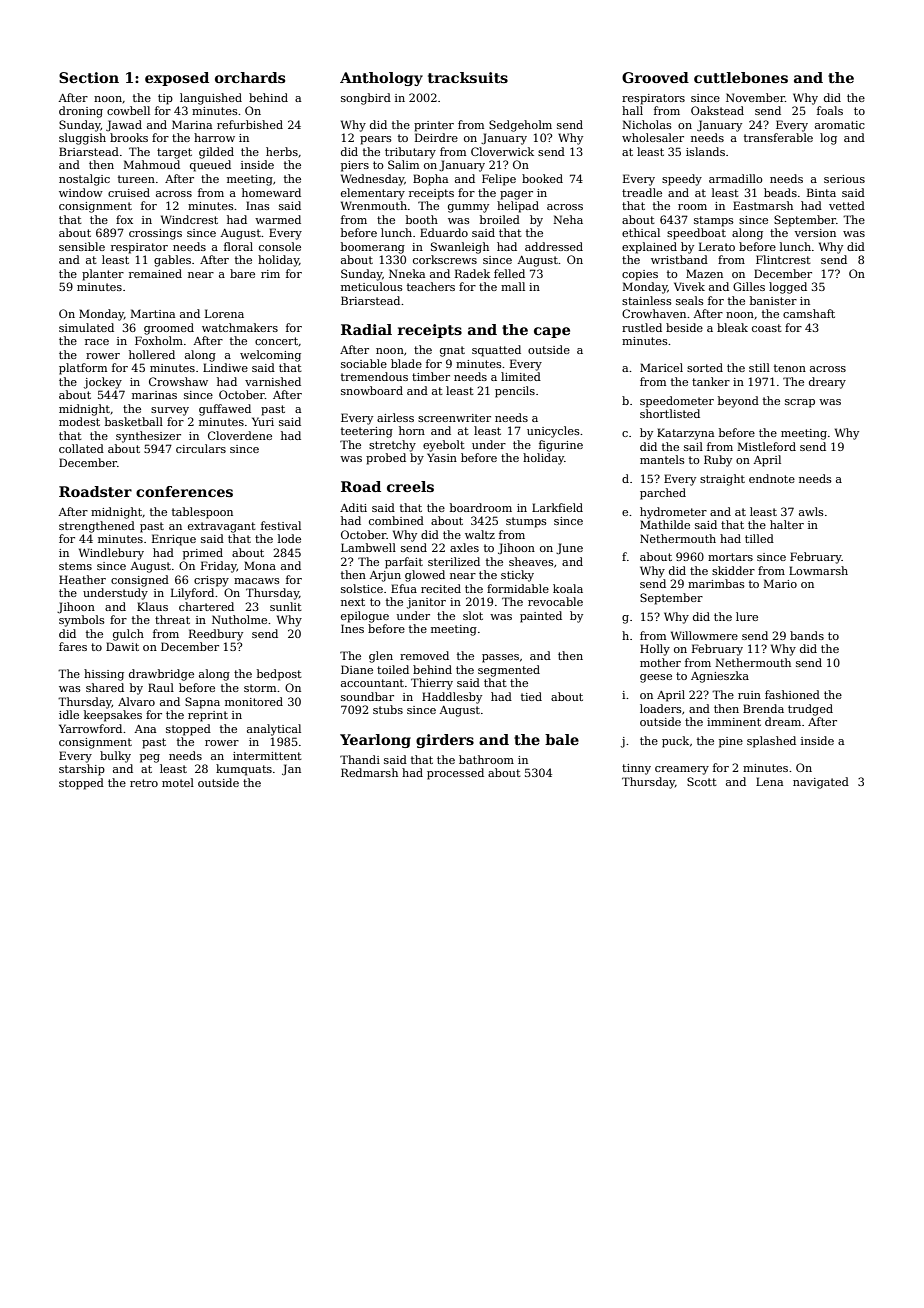  I want to click on Mahmoud, so click(152, 164).
